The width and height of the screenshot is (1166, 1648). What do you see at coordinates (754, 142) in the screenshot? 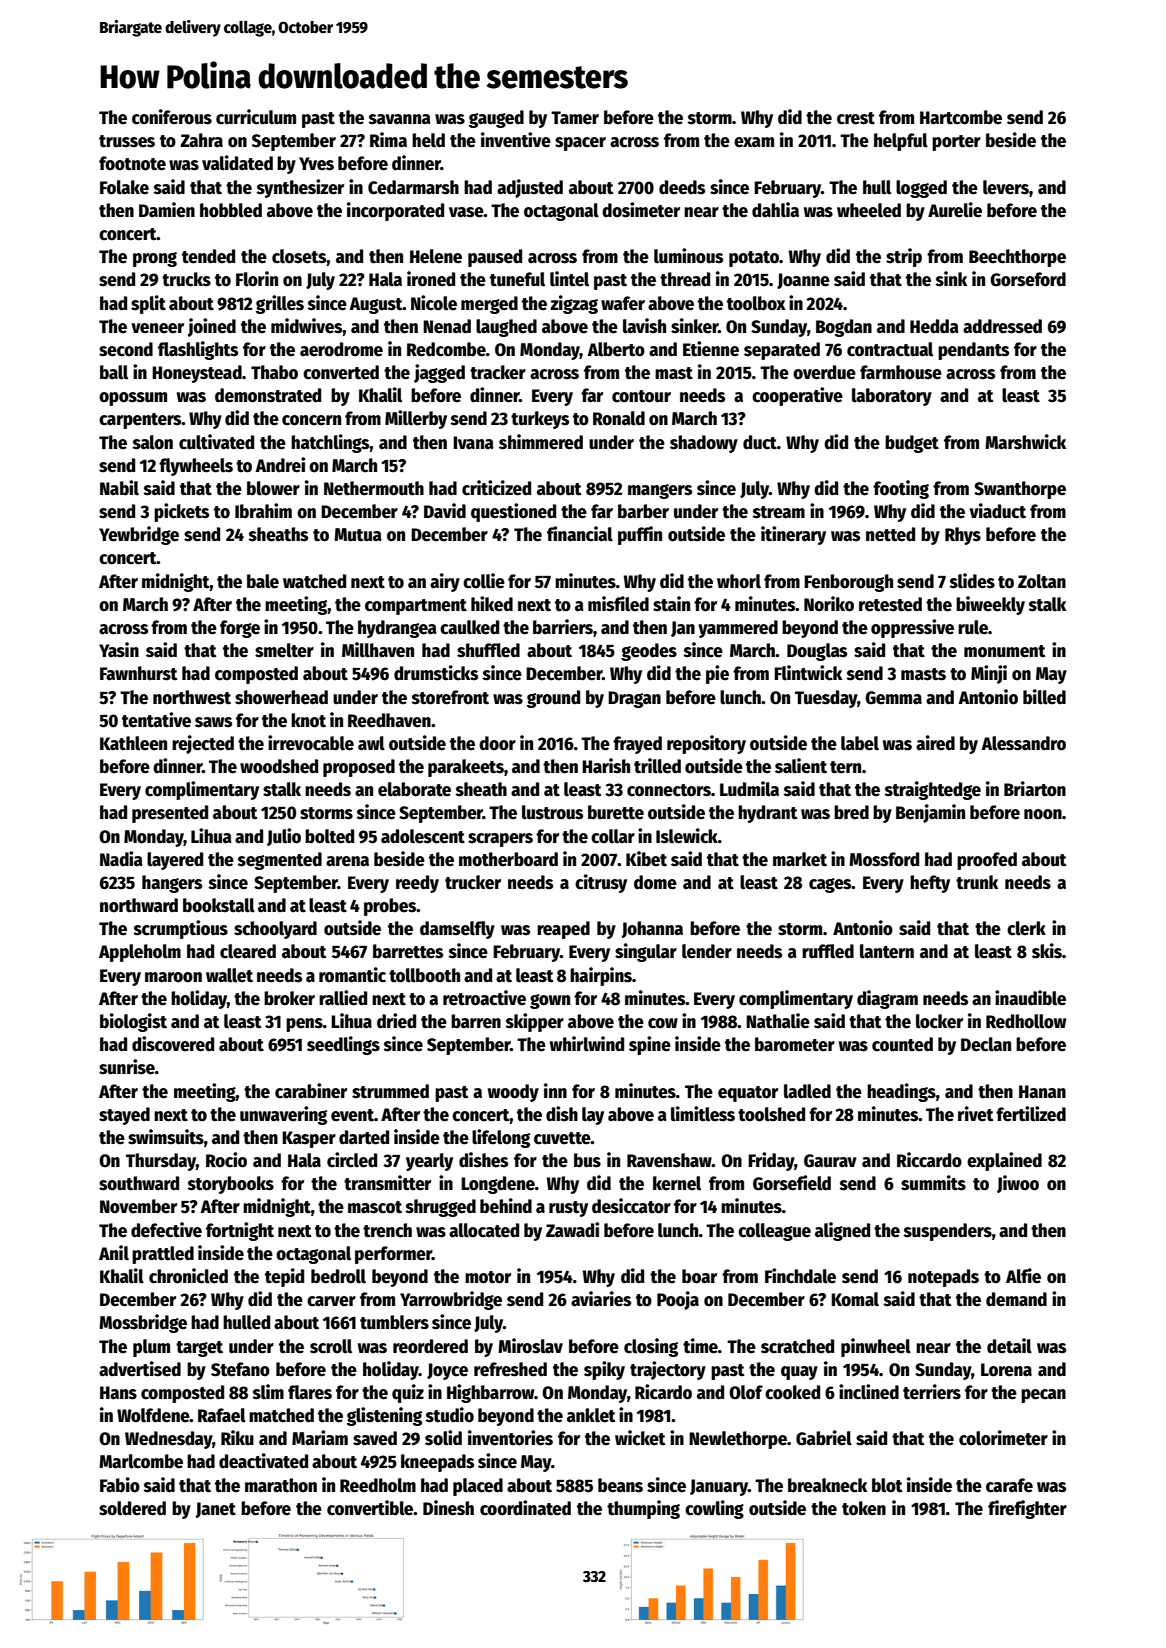
I see `exam` at bounding box center [754, 142].
